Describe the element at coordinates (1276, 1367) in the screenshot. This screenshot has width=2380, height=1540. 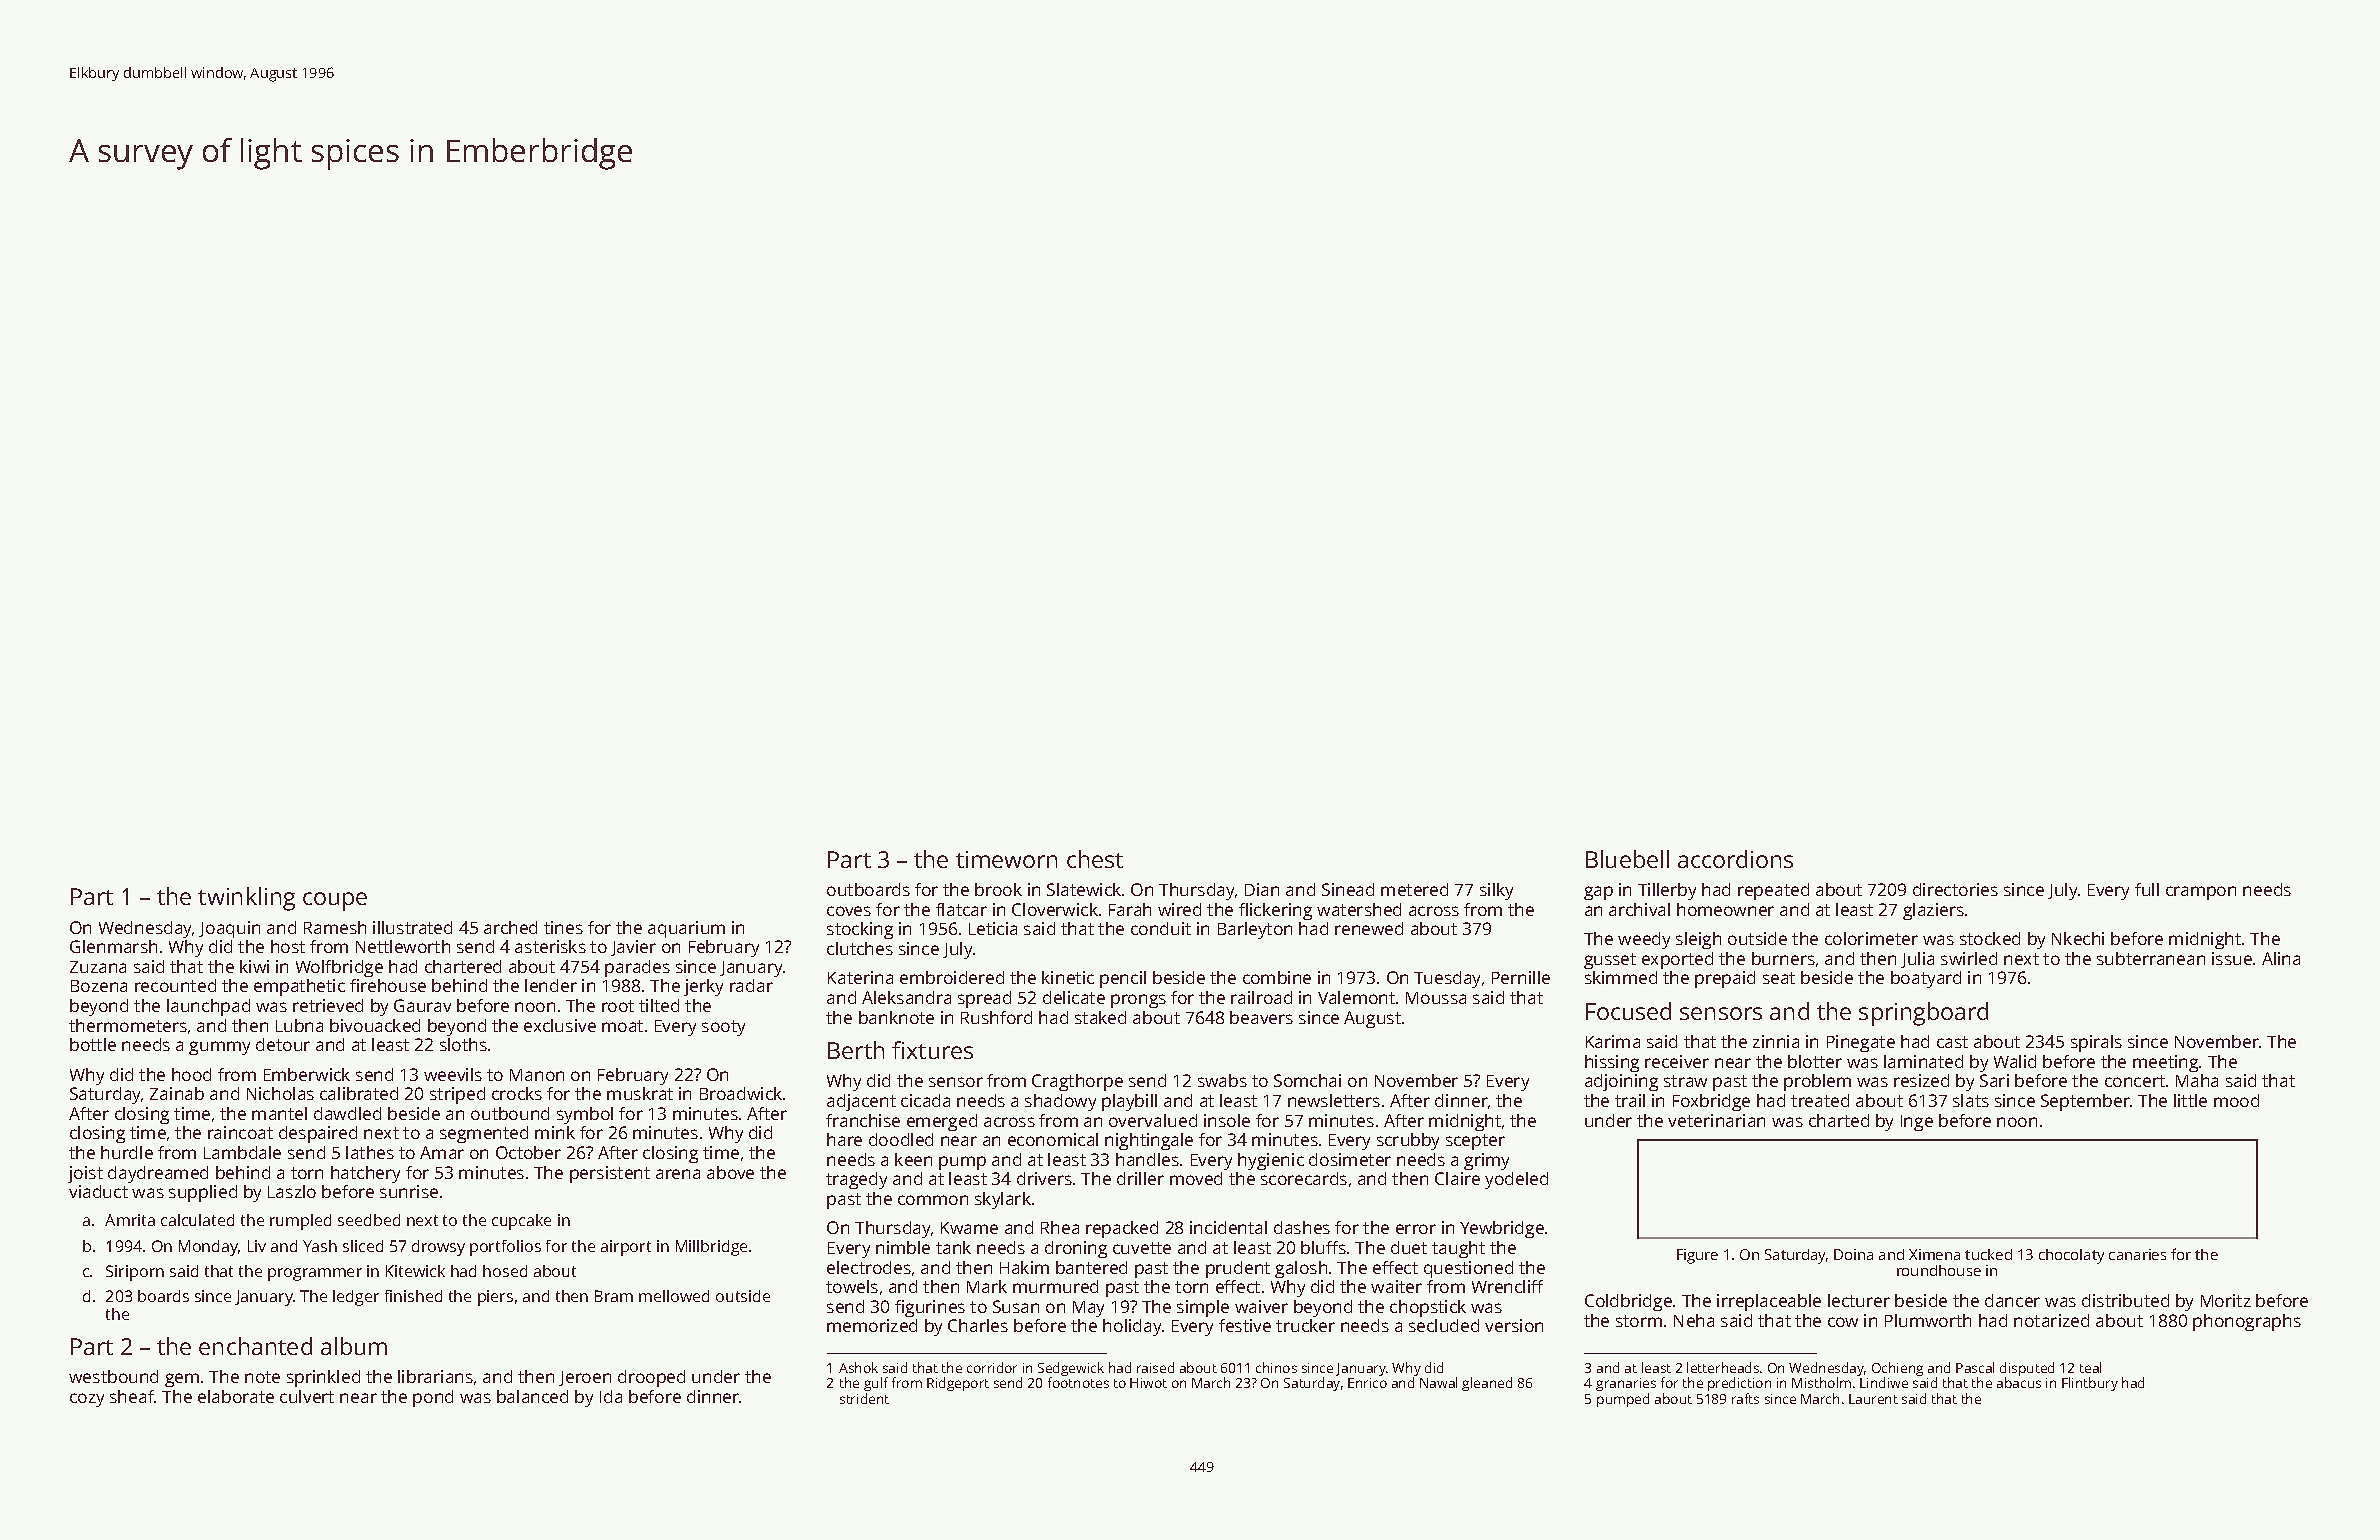
I see `chinos` at that location.
